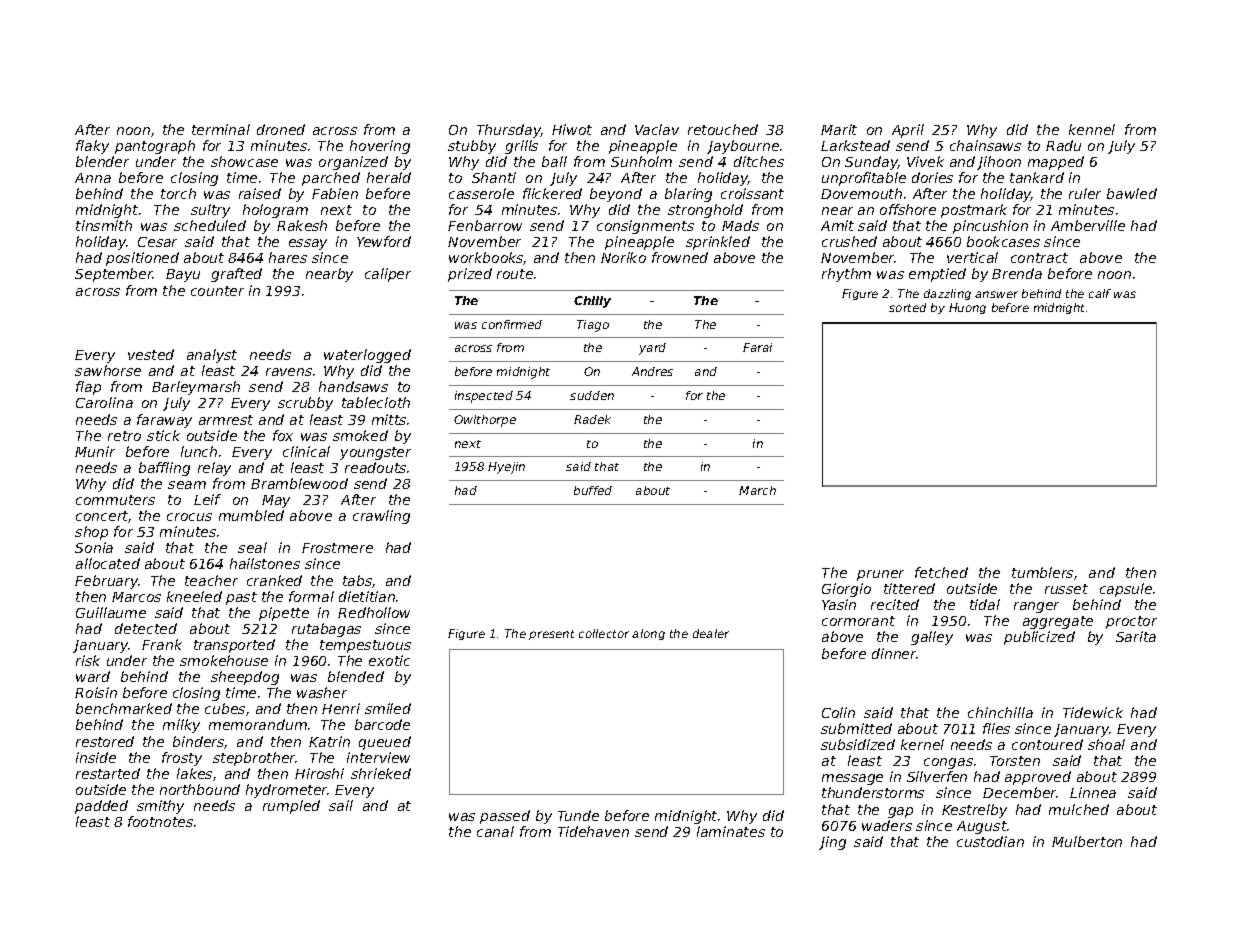 The width and height of the screenshot is (1233, 952). What do you see at coordinates (506, 468) in the screenshot?
I see `Hyejin` at bounding box center [506, 468].
